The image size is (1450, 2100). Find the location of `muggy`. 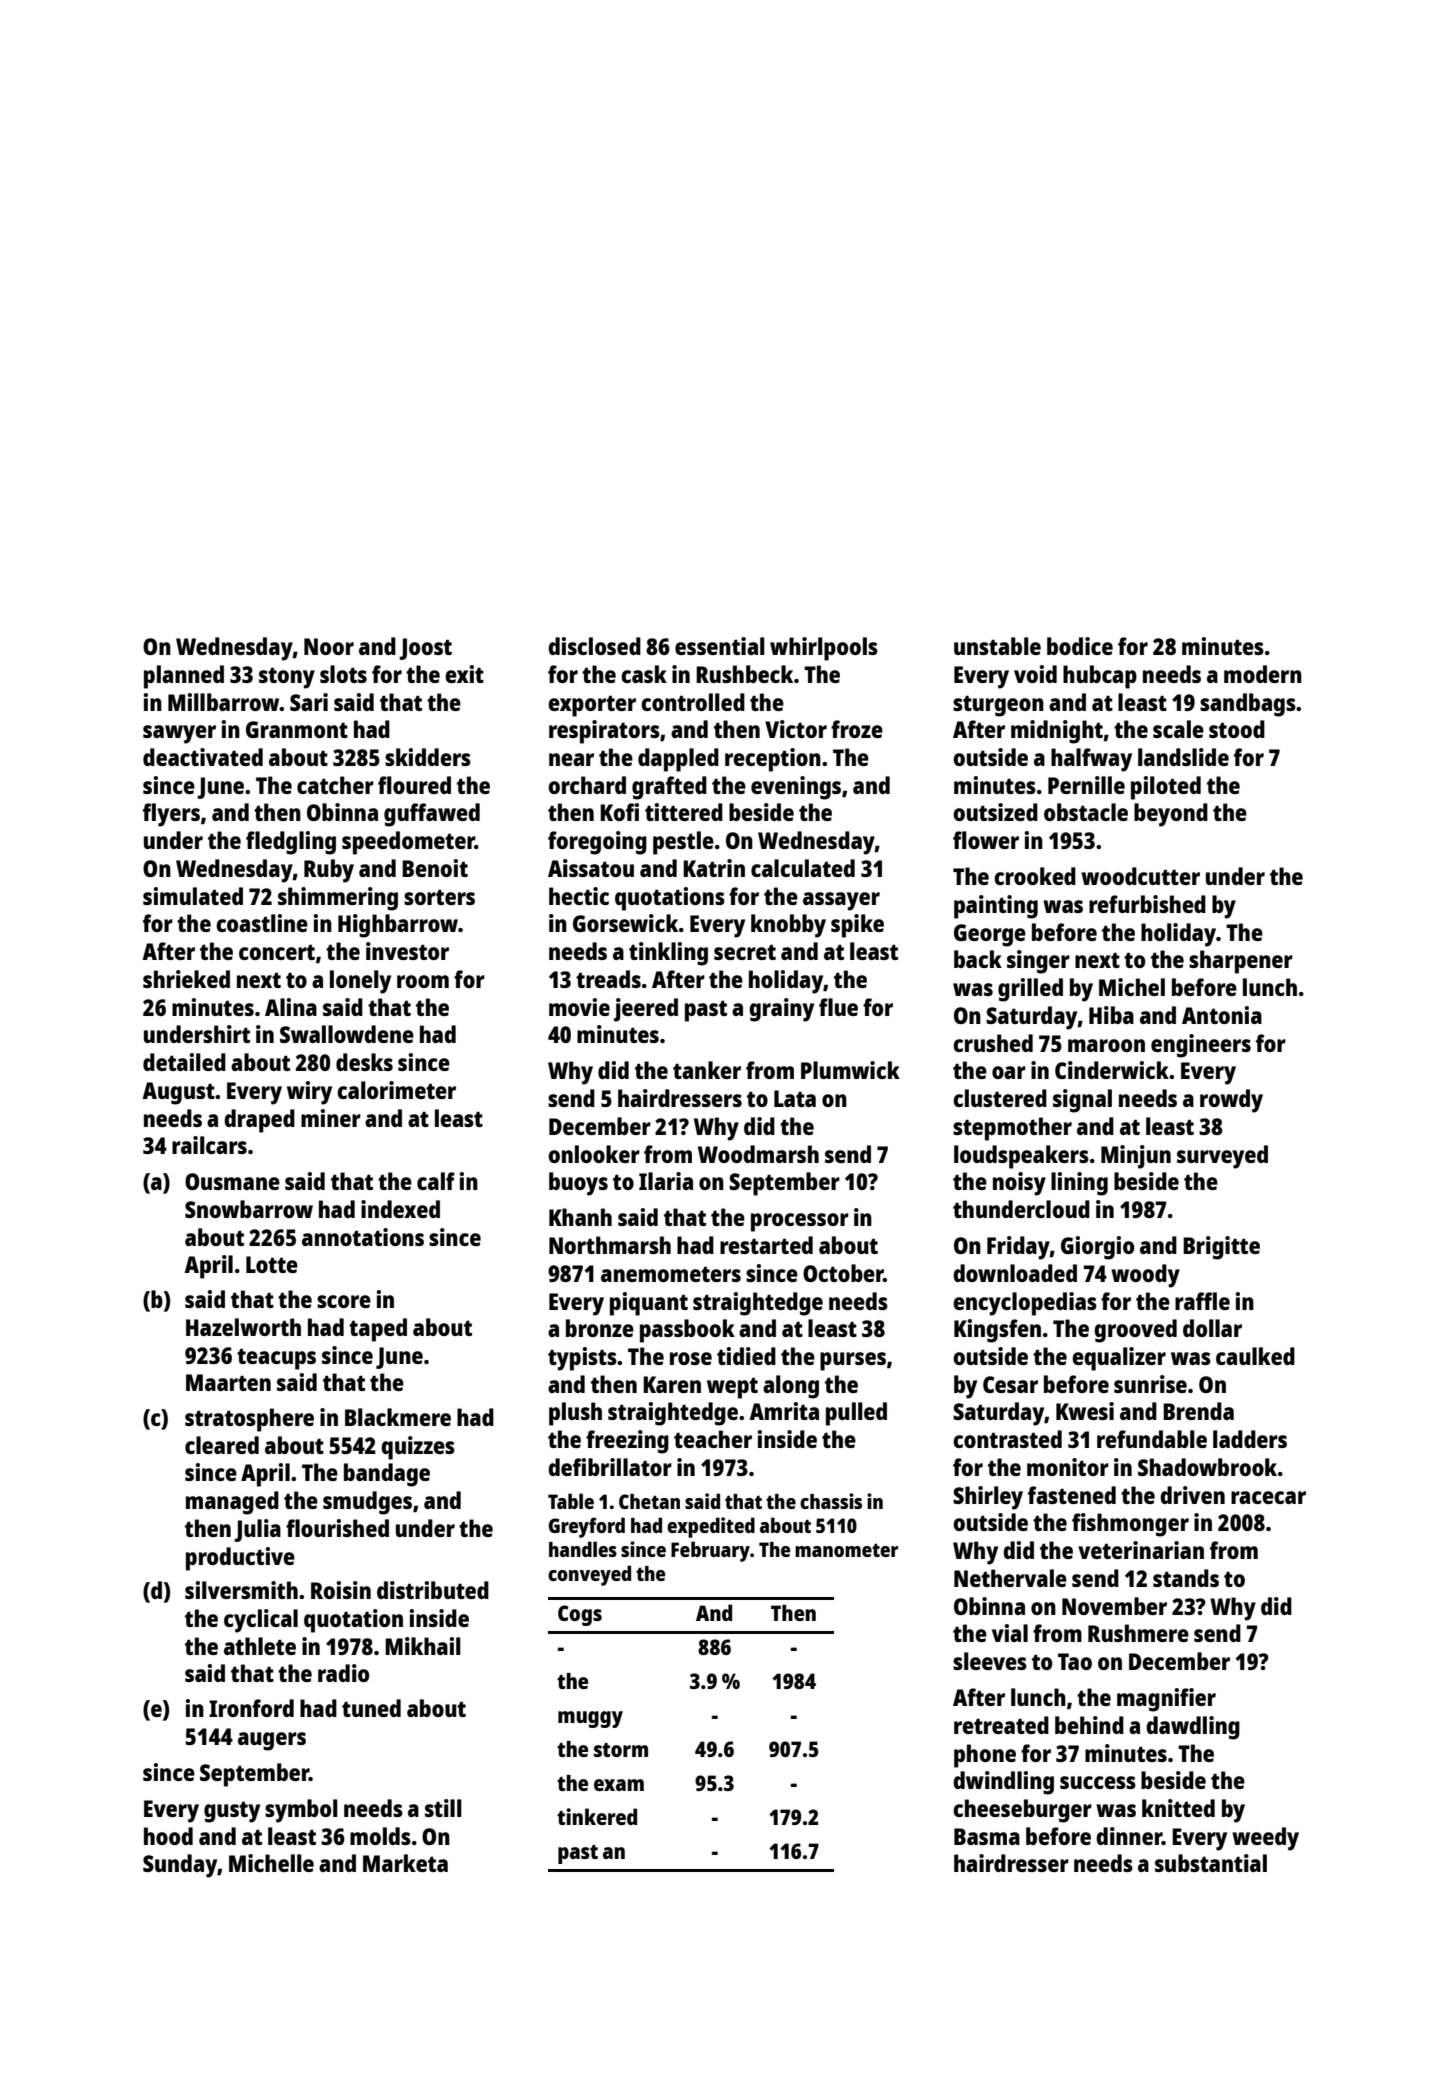

muggy is located at coordinates (590, 1719).
